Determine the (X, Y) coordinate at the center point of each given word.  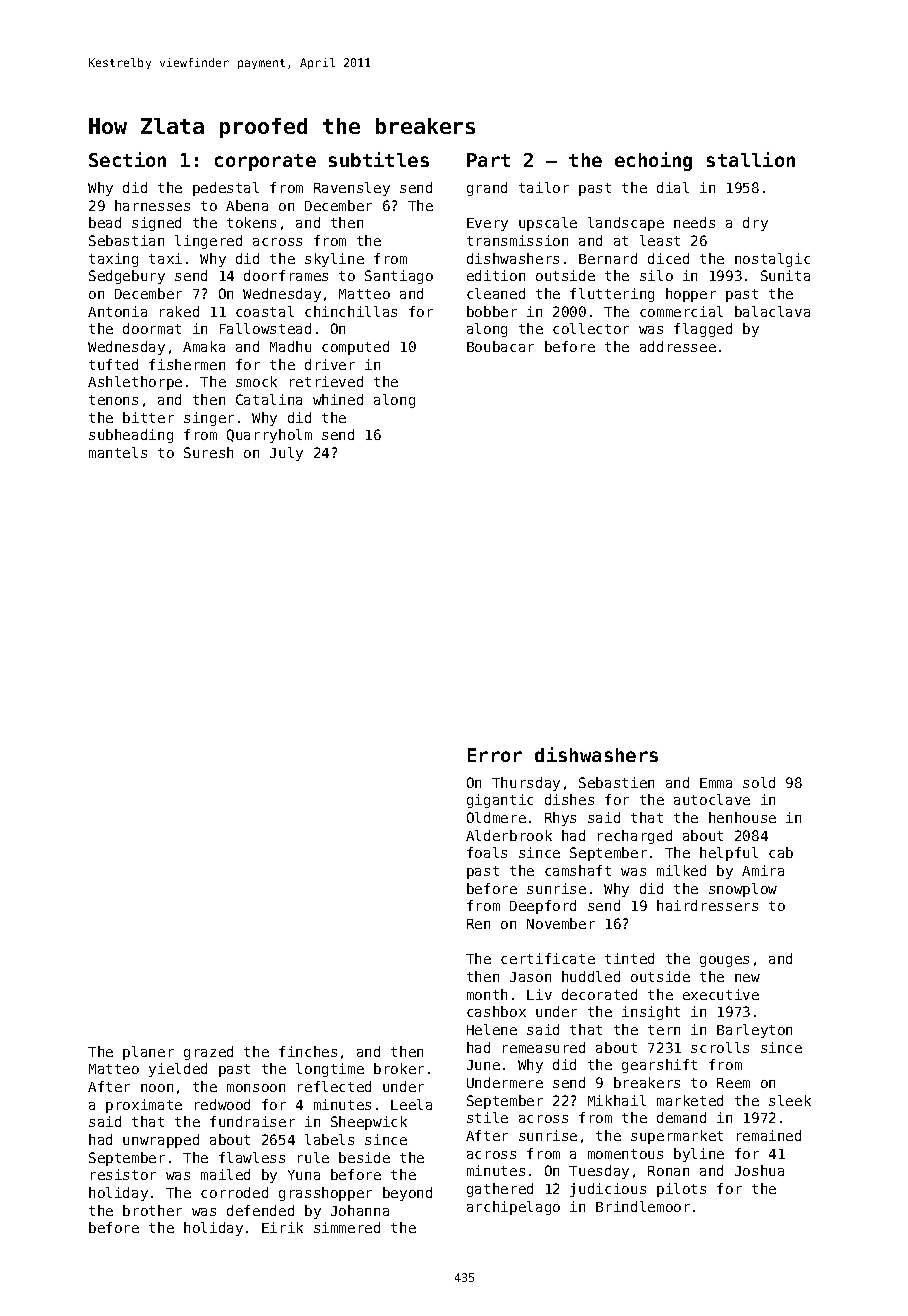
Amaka (204, 346)
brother (152, 1210)
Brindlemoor (643, 1206)
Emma (716, 783)
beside (364, 1157)
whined (338, 399)
